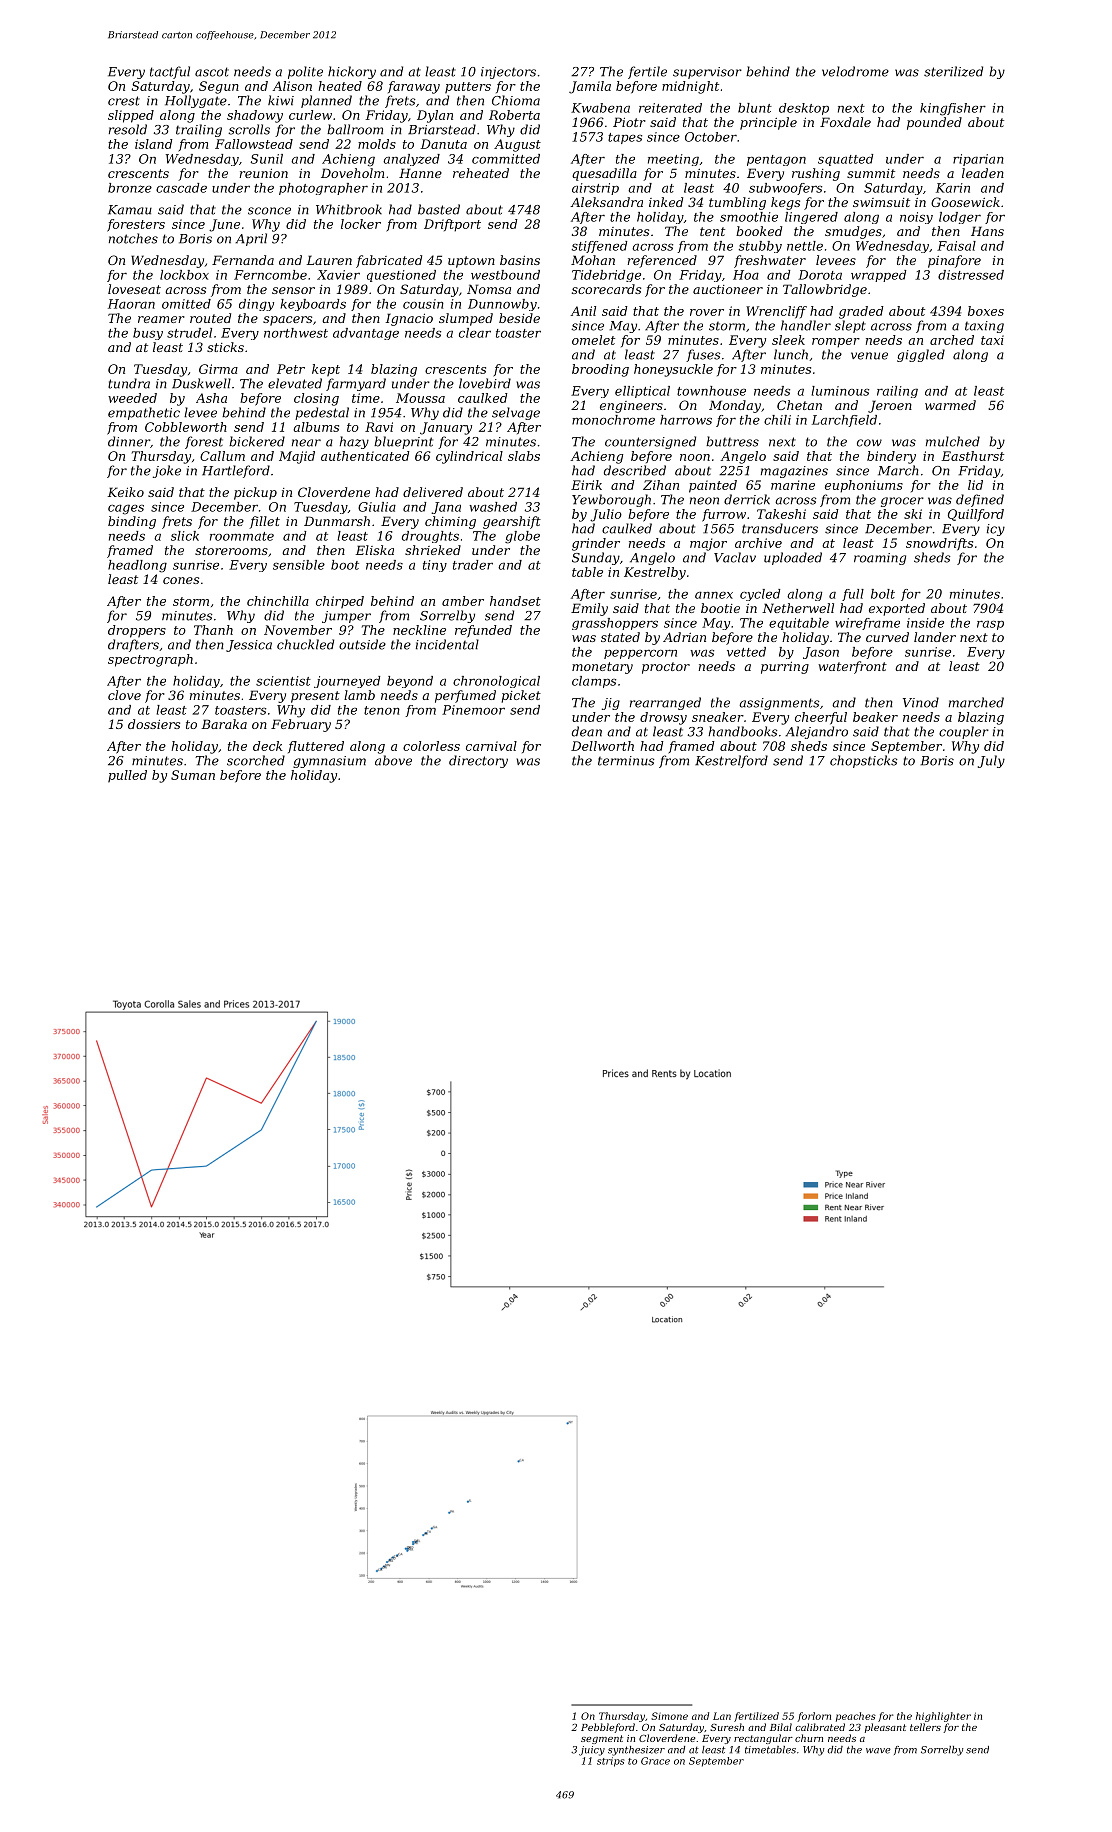 The height and width of the image is (1832, 1112). Describe the element at coordinates (249, 129) in the image. I see `scrolls` at that location.
